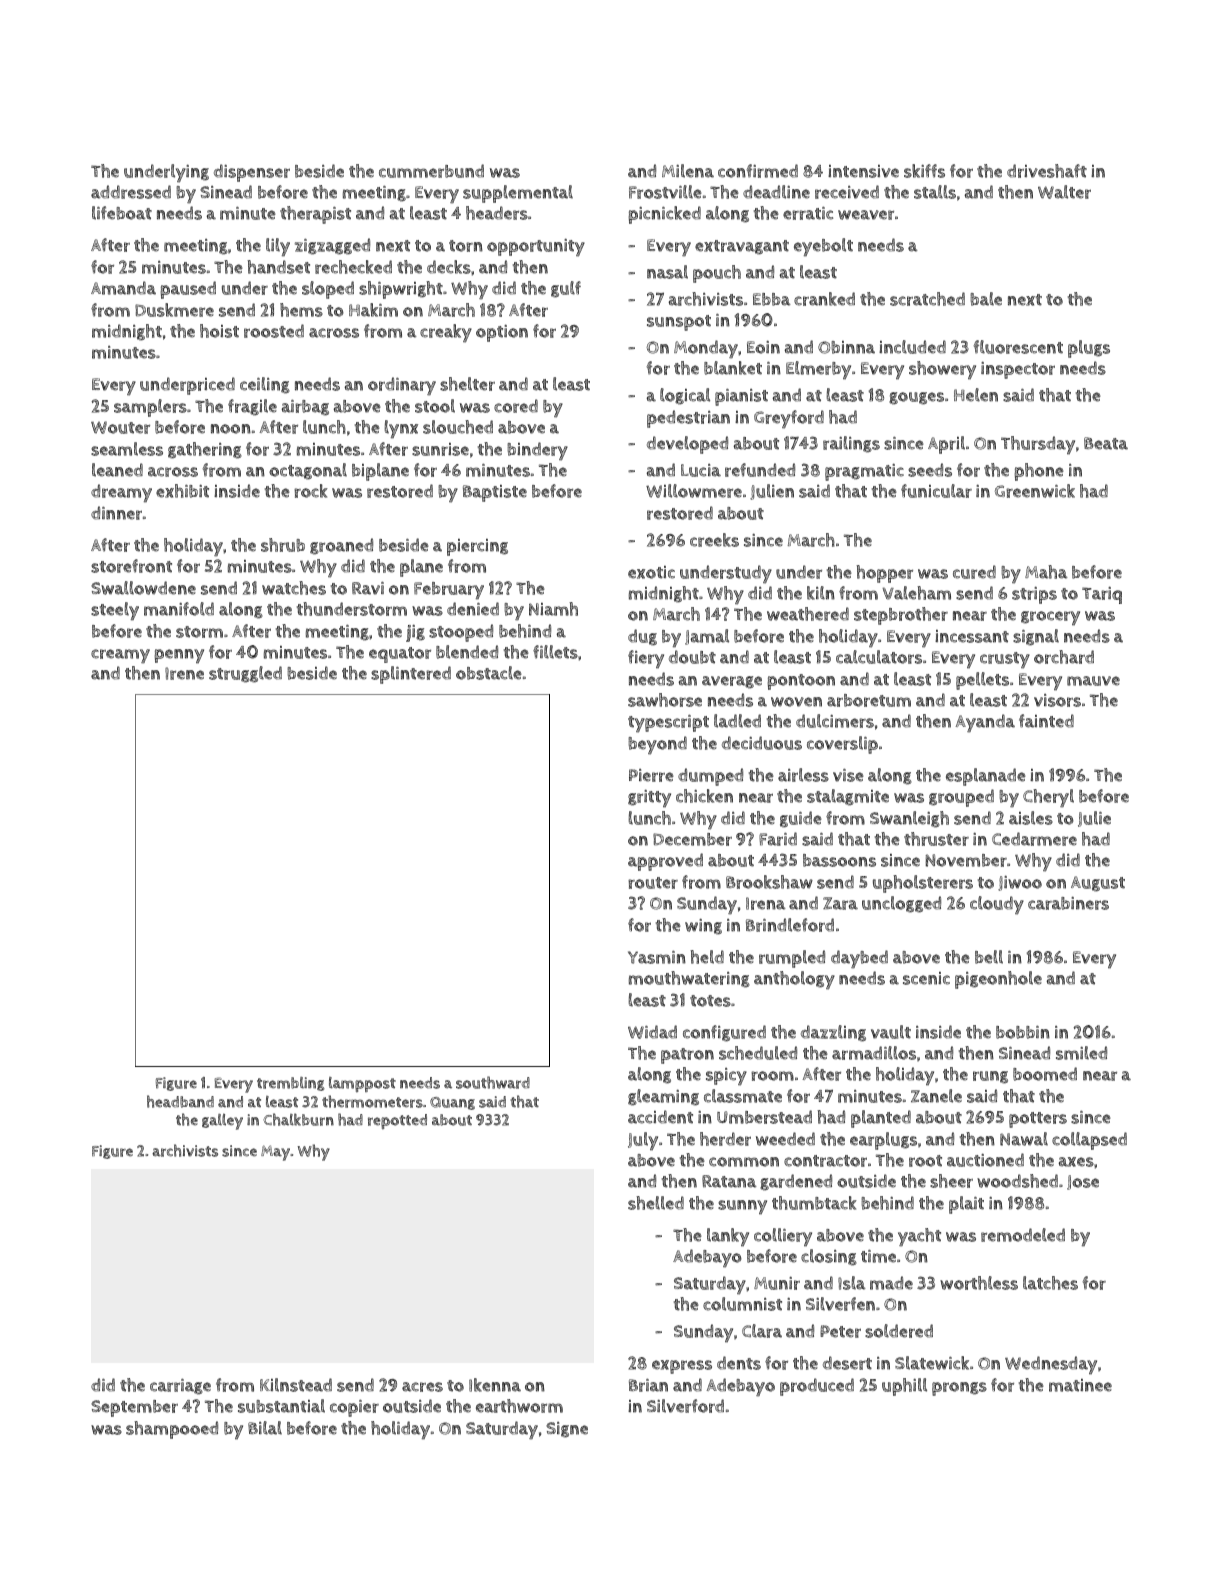  I want to click on intensive, so click(863, 171).
